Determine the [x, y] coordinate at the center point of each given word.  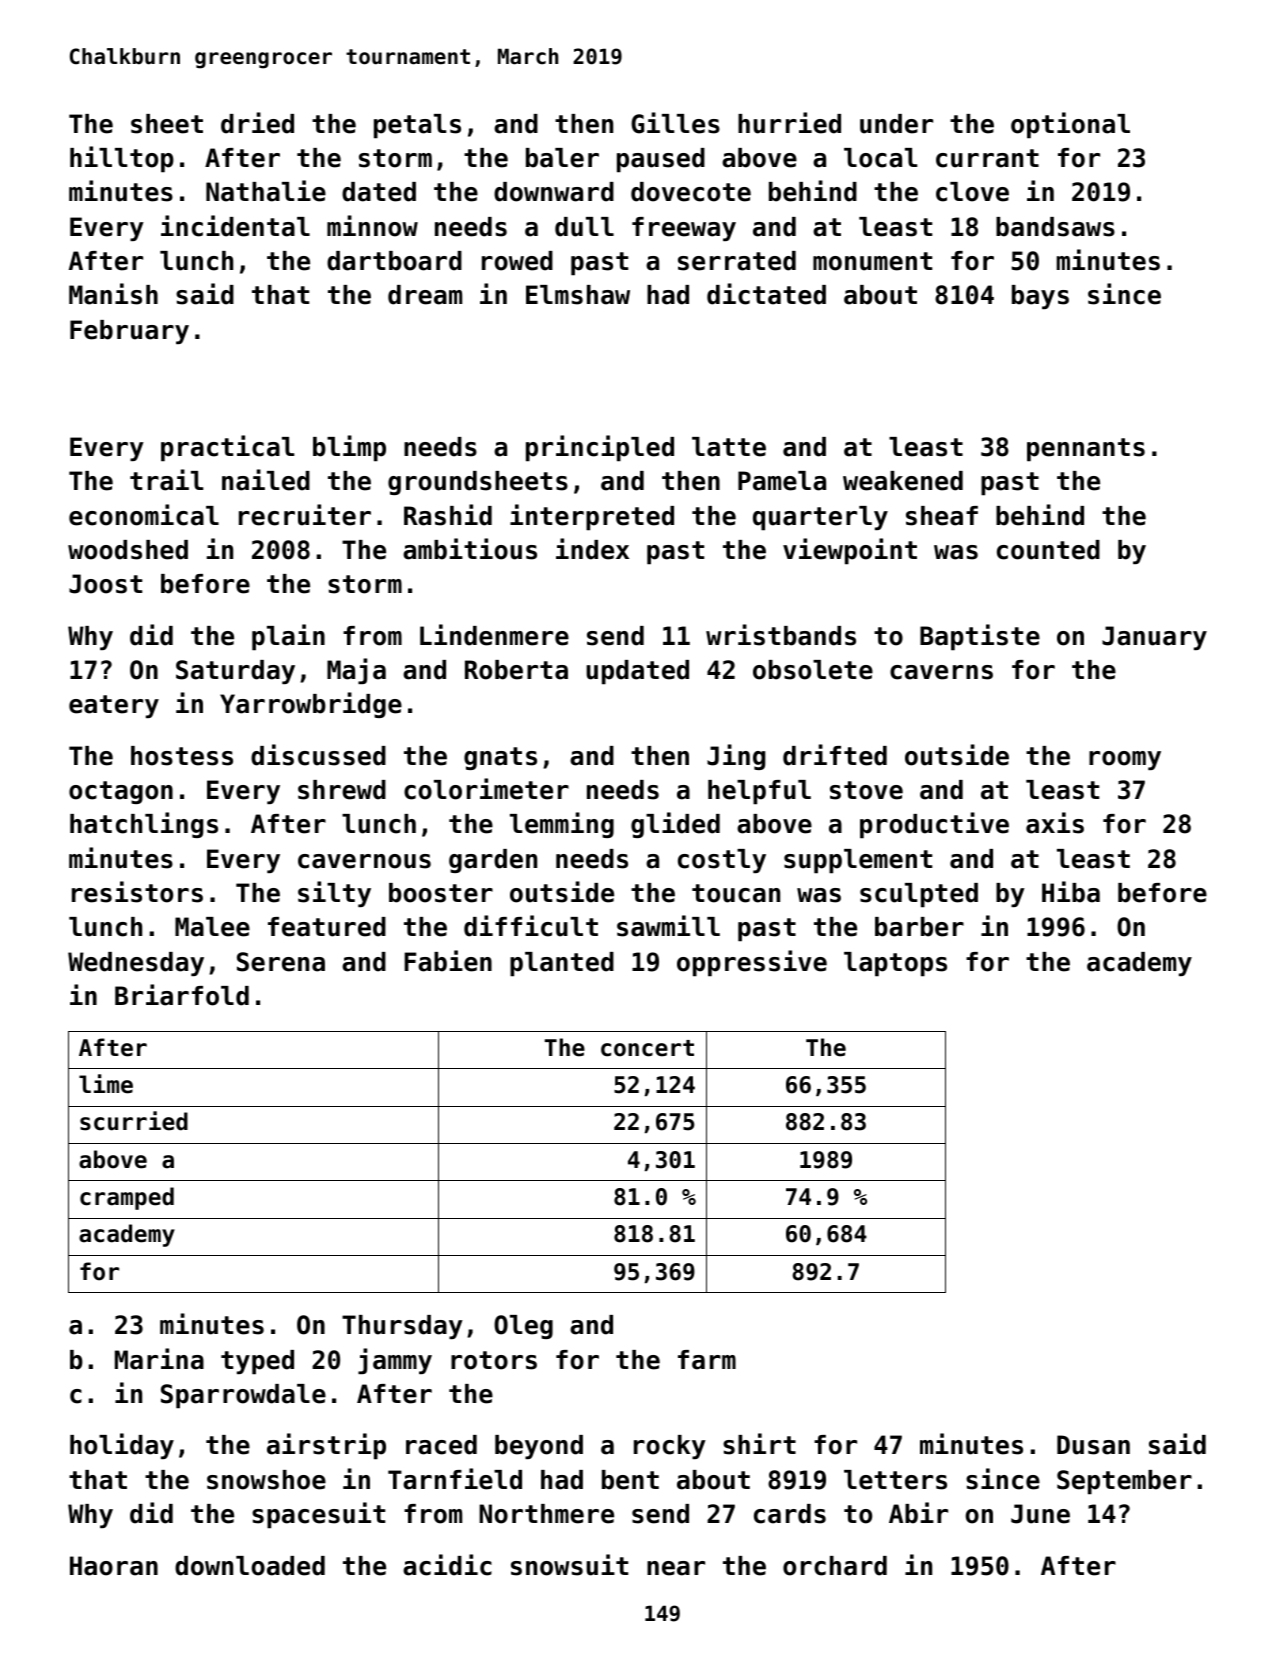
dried [257, 123]
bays [1040, 297]
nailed [266, 480]
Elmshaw [578, 295]
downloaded [250, 1566]
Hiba [1071, 892]
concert [647, 1048]
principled [600, 448]
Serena [281, 962]
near [676, 1568]
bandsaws [1055, 227]
